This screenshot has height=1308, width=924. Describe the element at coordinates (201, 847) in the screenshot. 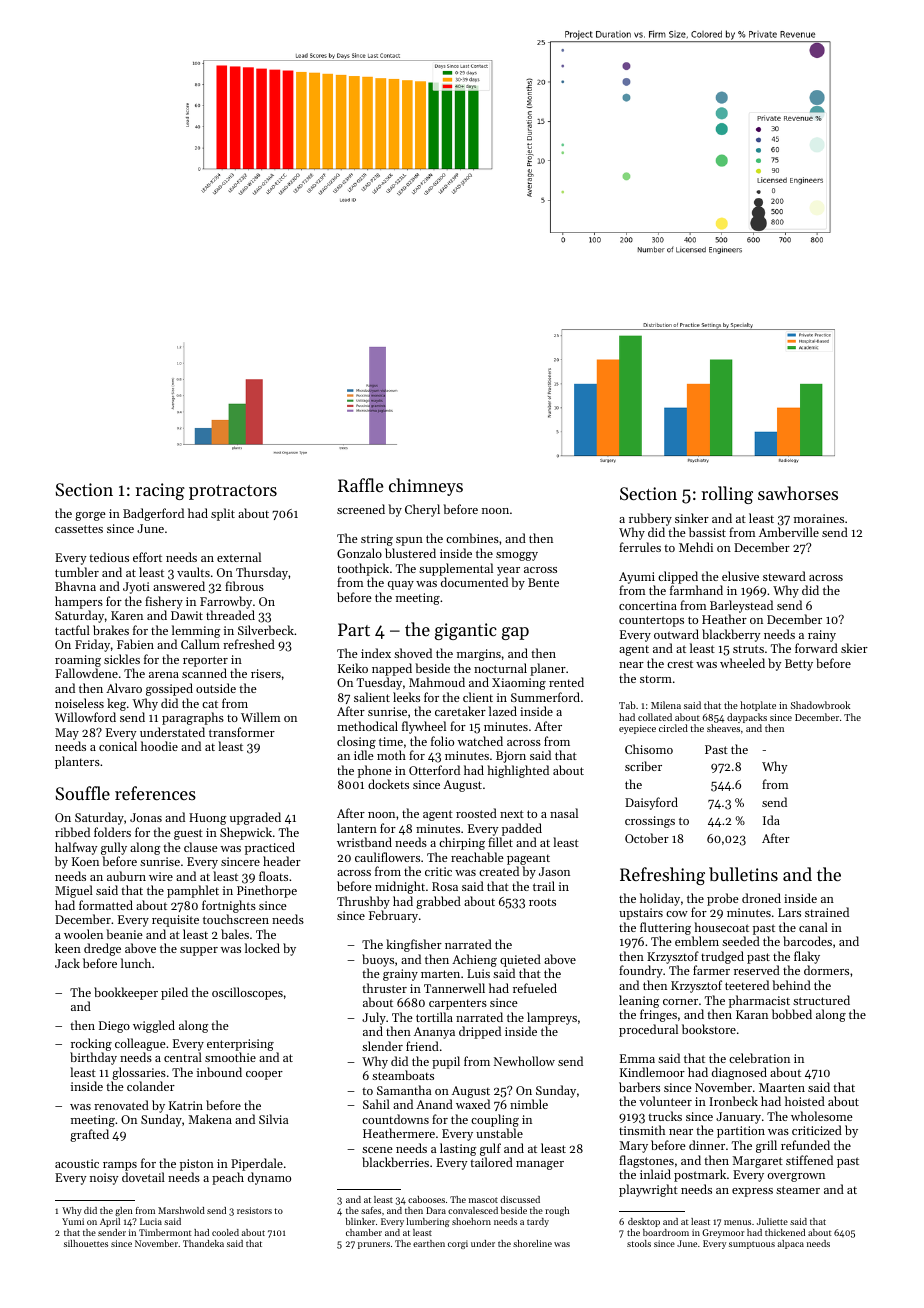

I see `clause` at that location.
